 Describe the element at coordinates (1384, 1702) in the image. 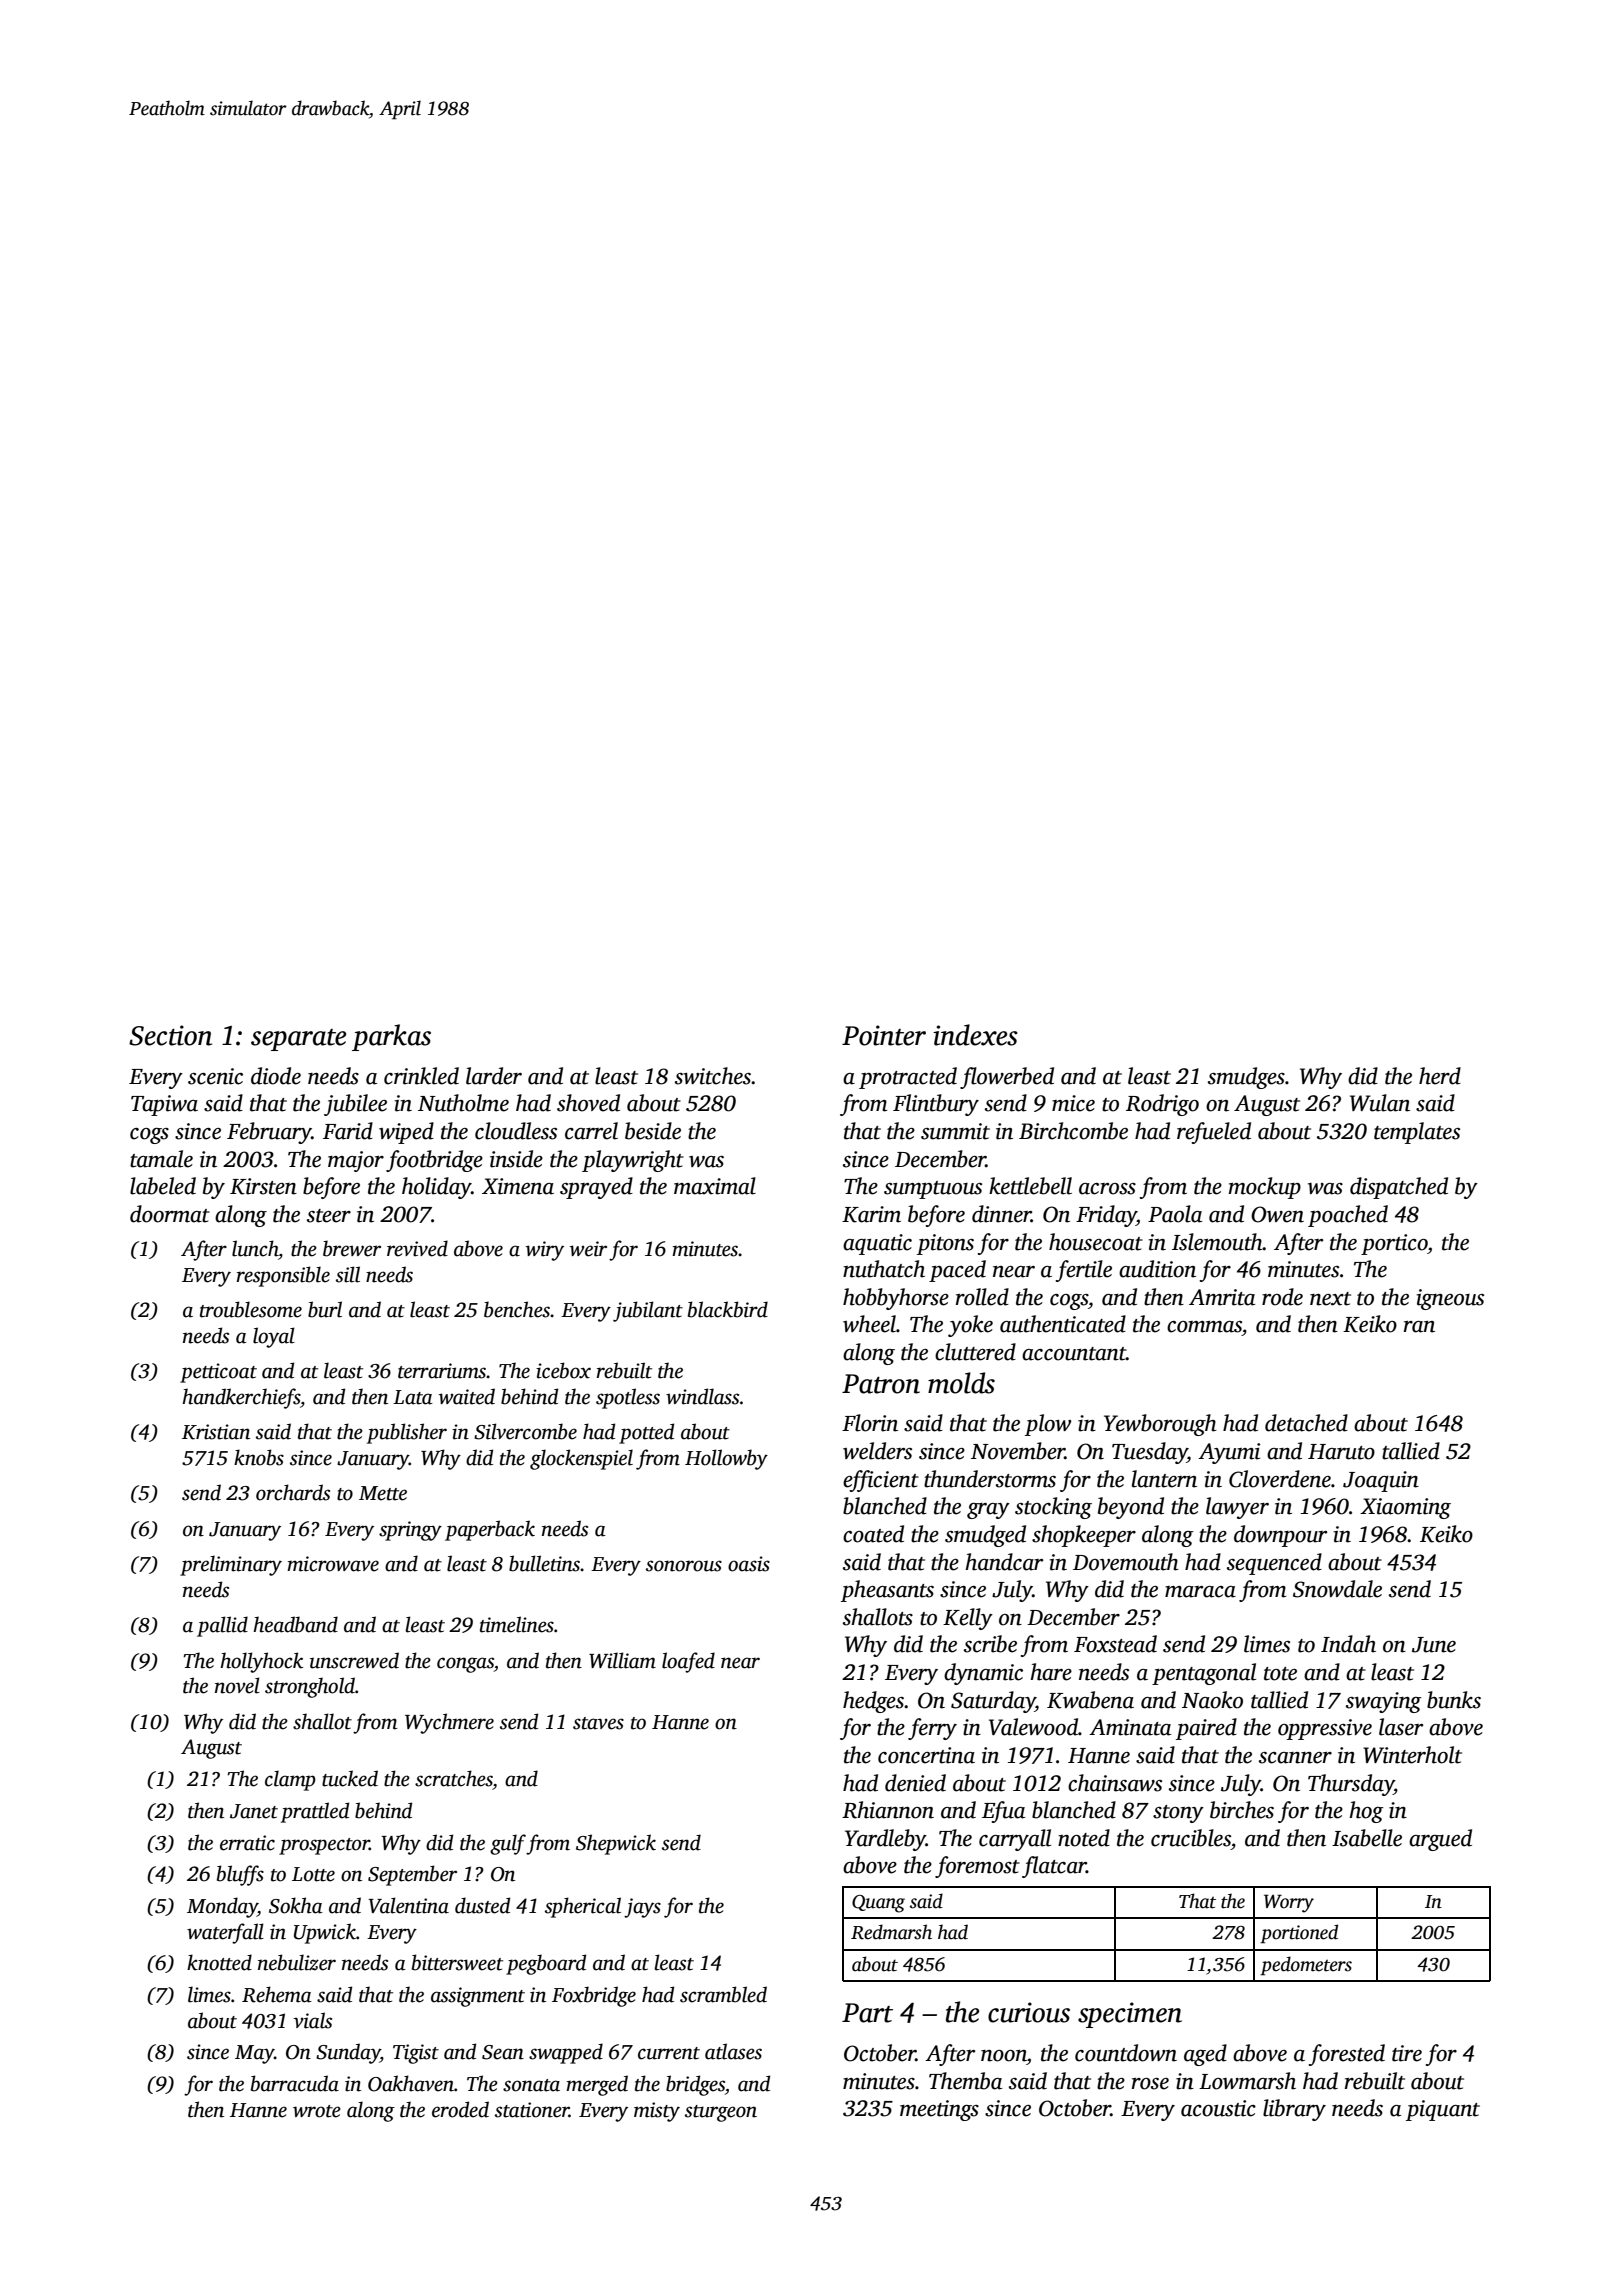

I see `swaying` at that location.
